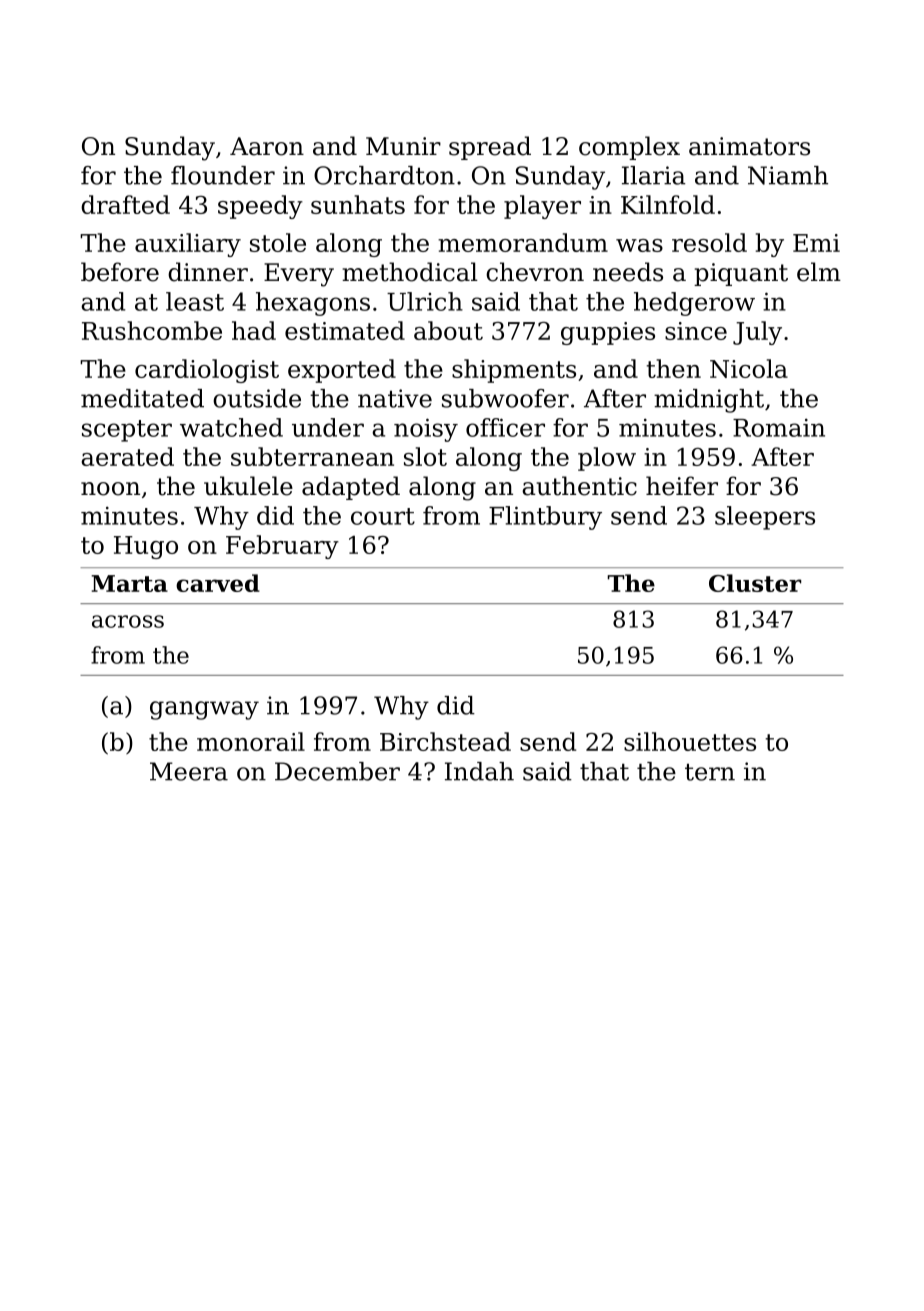  Describe the element at coordinates (425, 456) in the page. I see `slot` at that location.
